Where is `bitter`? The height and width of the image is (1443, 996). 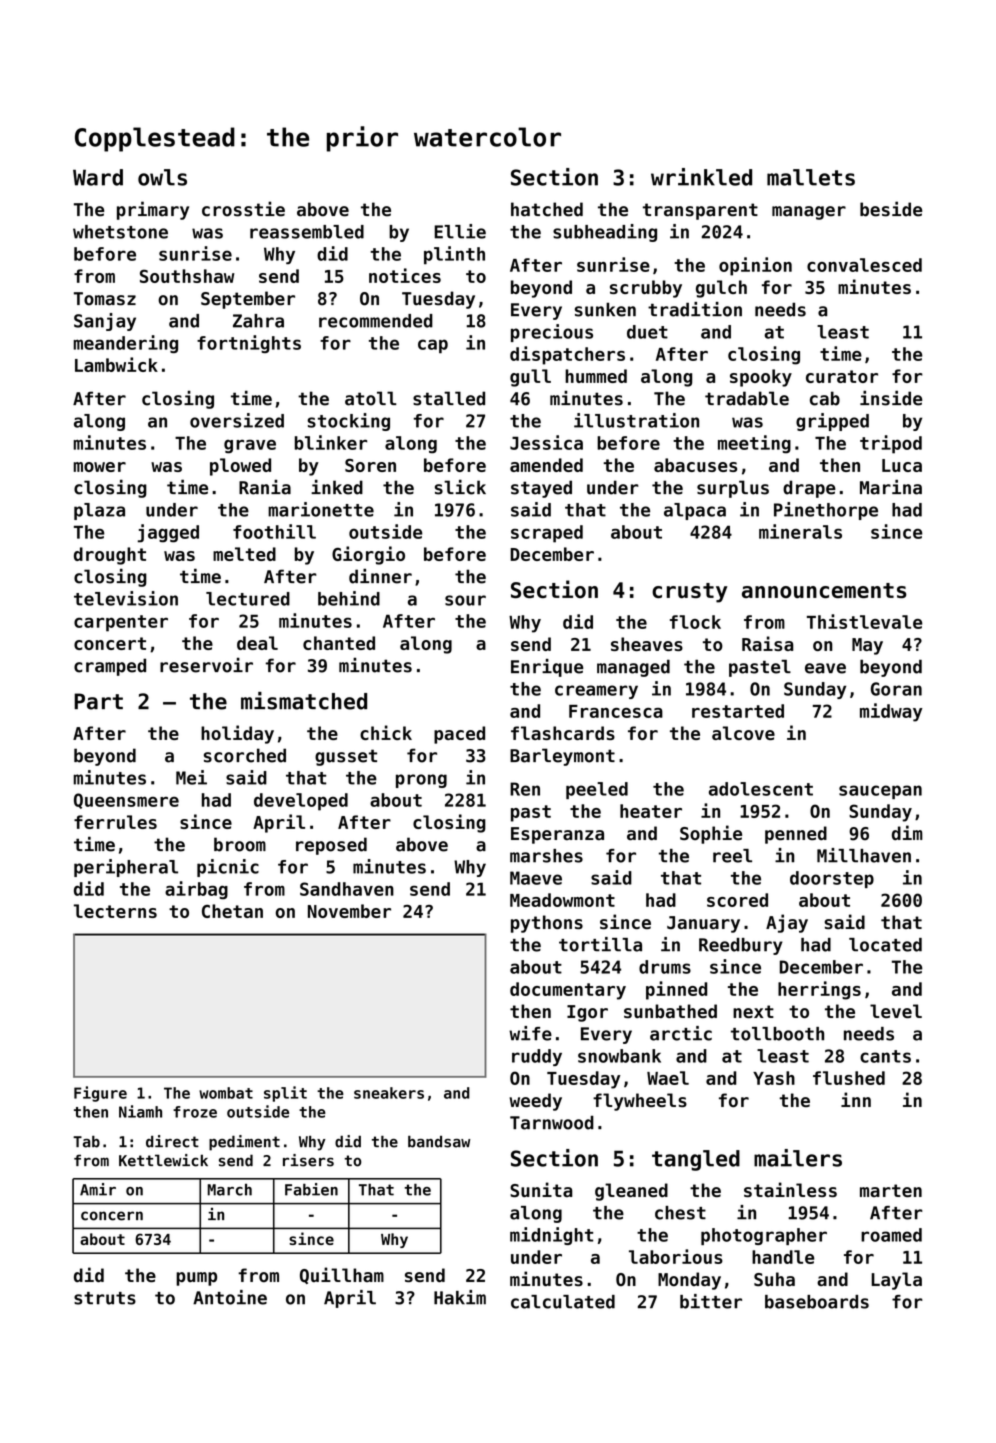 bitter is located at coordinates (711, 1301).
